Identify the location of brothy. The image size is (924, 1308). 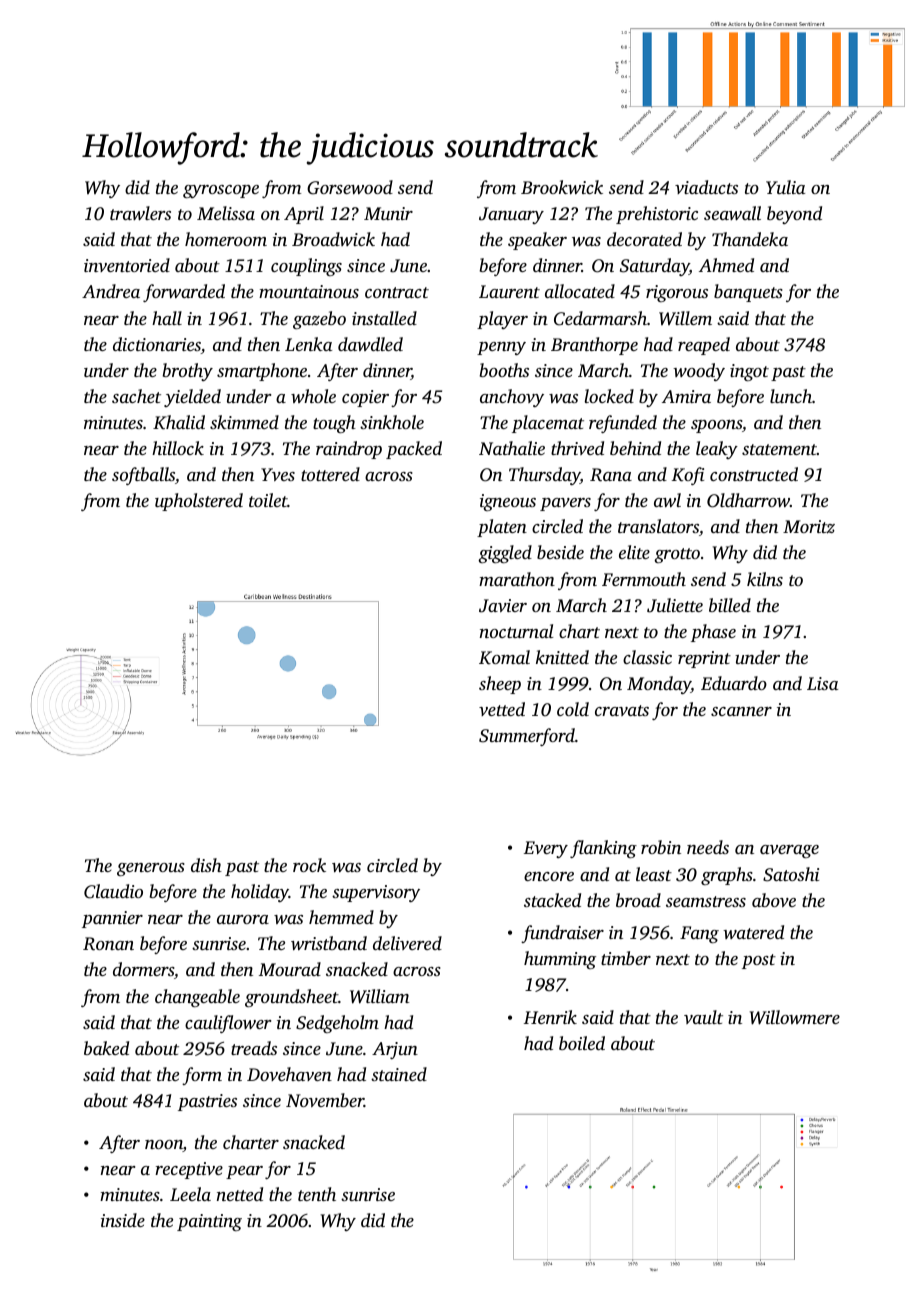
(188, 372).
